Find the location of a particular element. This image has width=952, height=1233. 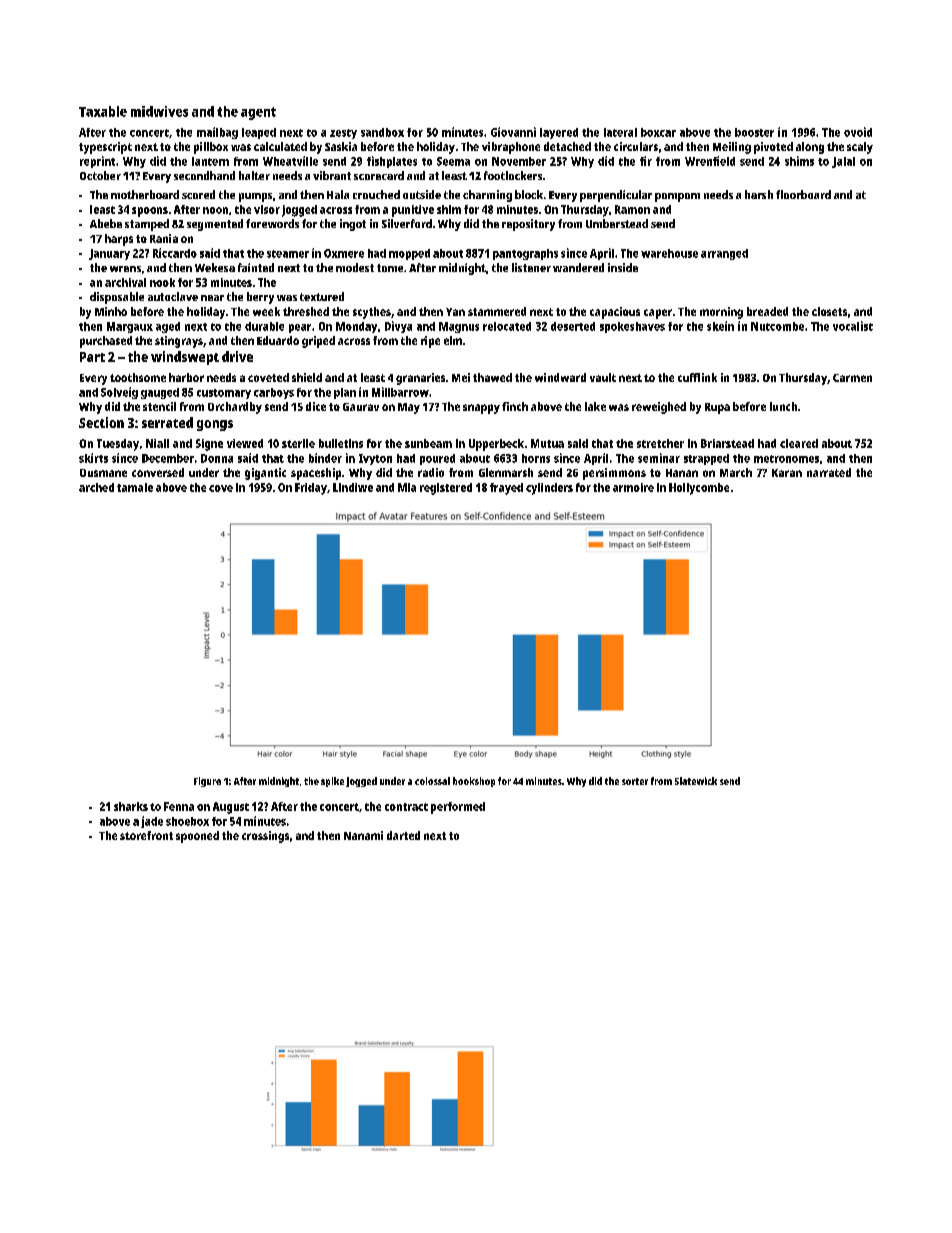

sorter is located at coordinates (635, 781).
